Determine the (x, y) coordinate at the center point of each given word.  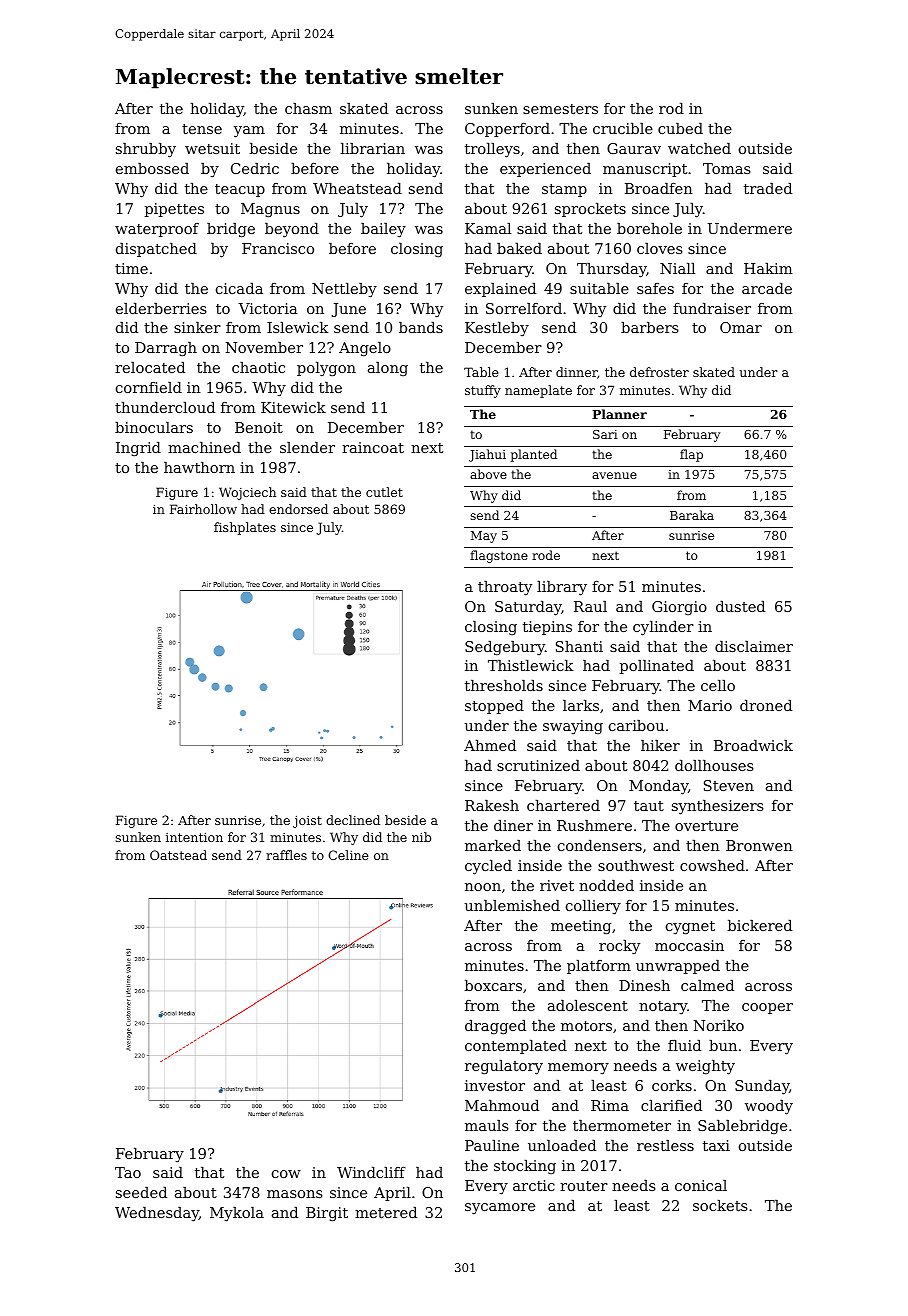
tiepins (547, 628)
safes (655, 288)
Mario (710, 705)
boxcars (493, 985)
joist (307, 821)
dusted (740, 606)
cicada (239, 288)
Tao (128, 1172)
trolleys (492, 150)
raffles (286, 855)
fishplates (245, 528)
